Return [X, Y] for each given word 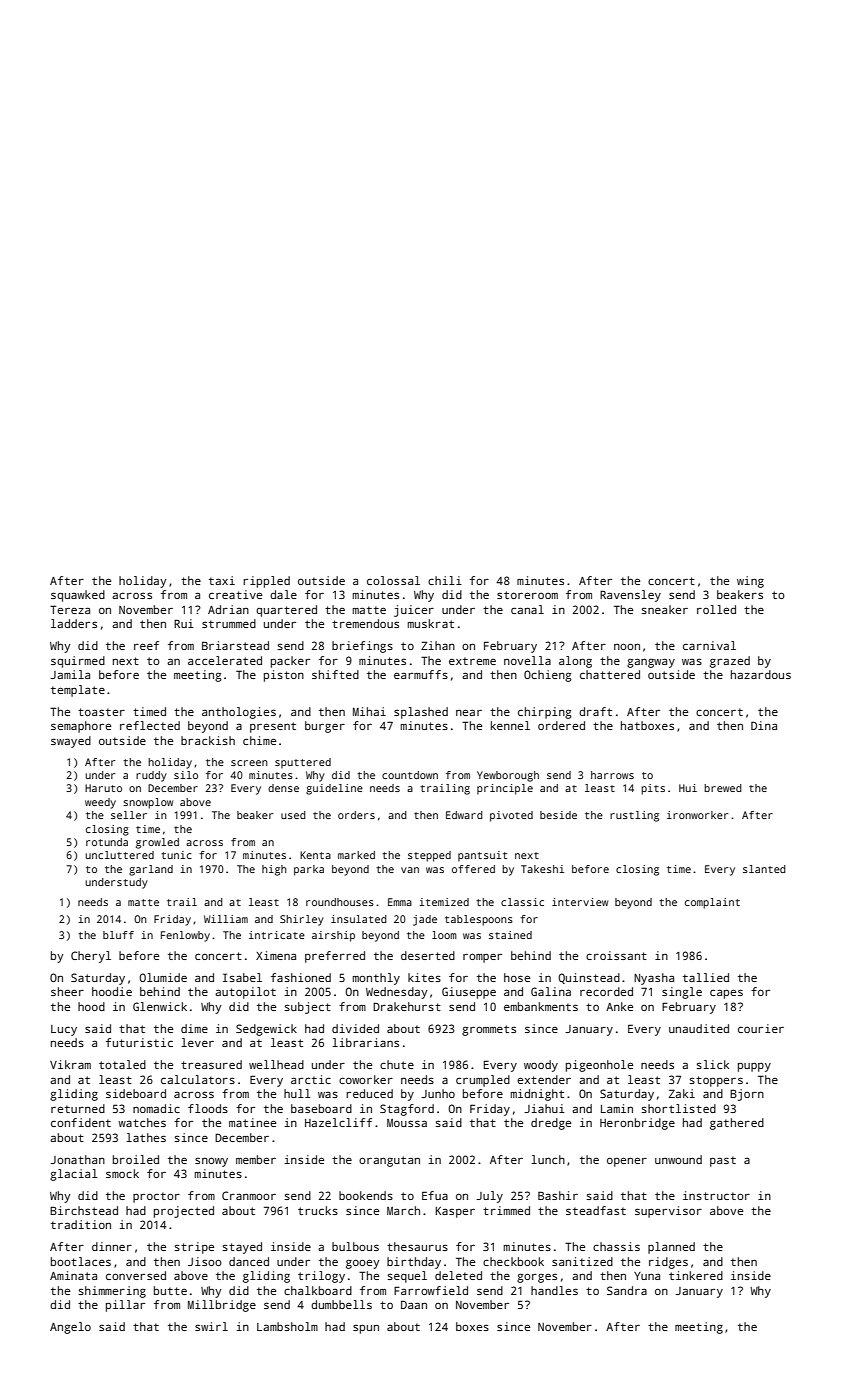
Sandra [627, 1290]
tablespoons [479, 920]
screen [249, 763]
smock [122, 1173]
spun [366, 1329]
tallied [706, 977]
